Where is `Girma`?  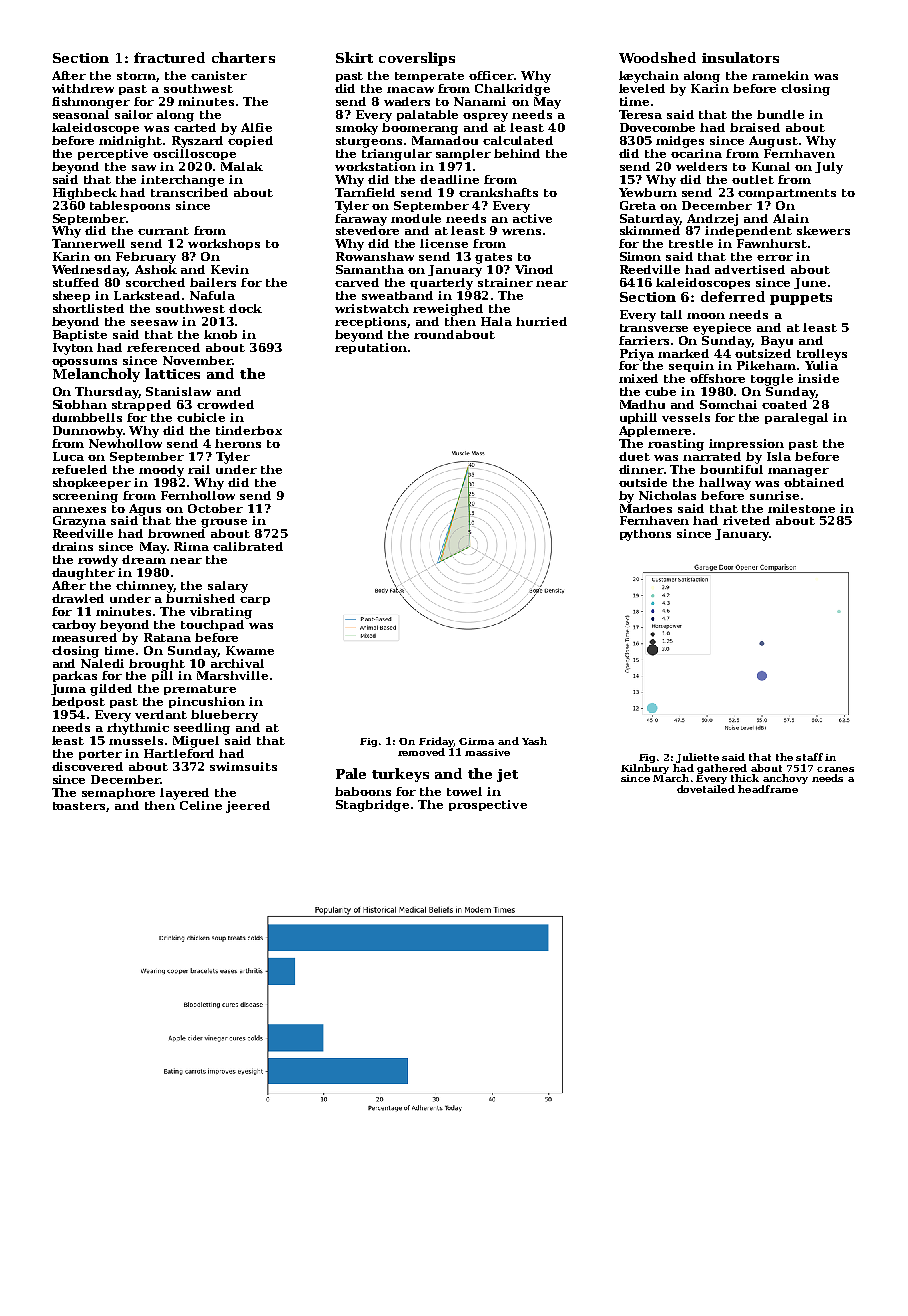 Girma is located at coordinates (476, 741).
